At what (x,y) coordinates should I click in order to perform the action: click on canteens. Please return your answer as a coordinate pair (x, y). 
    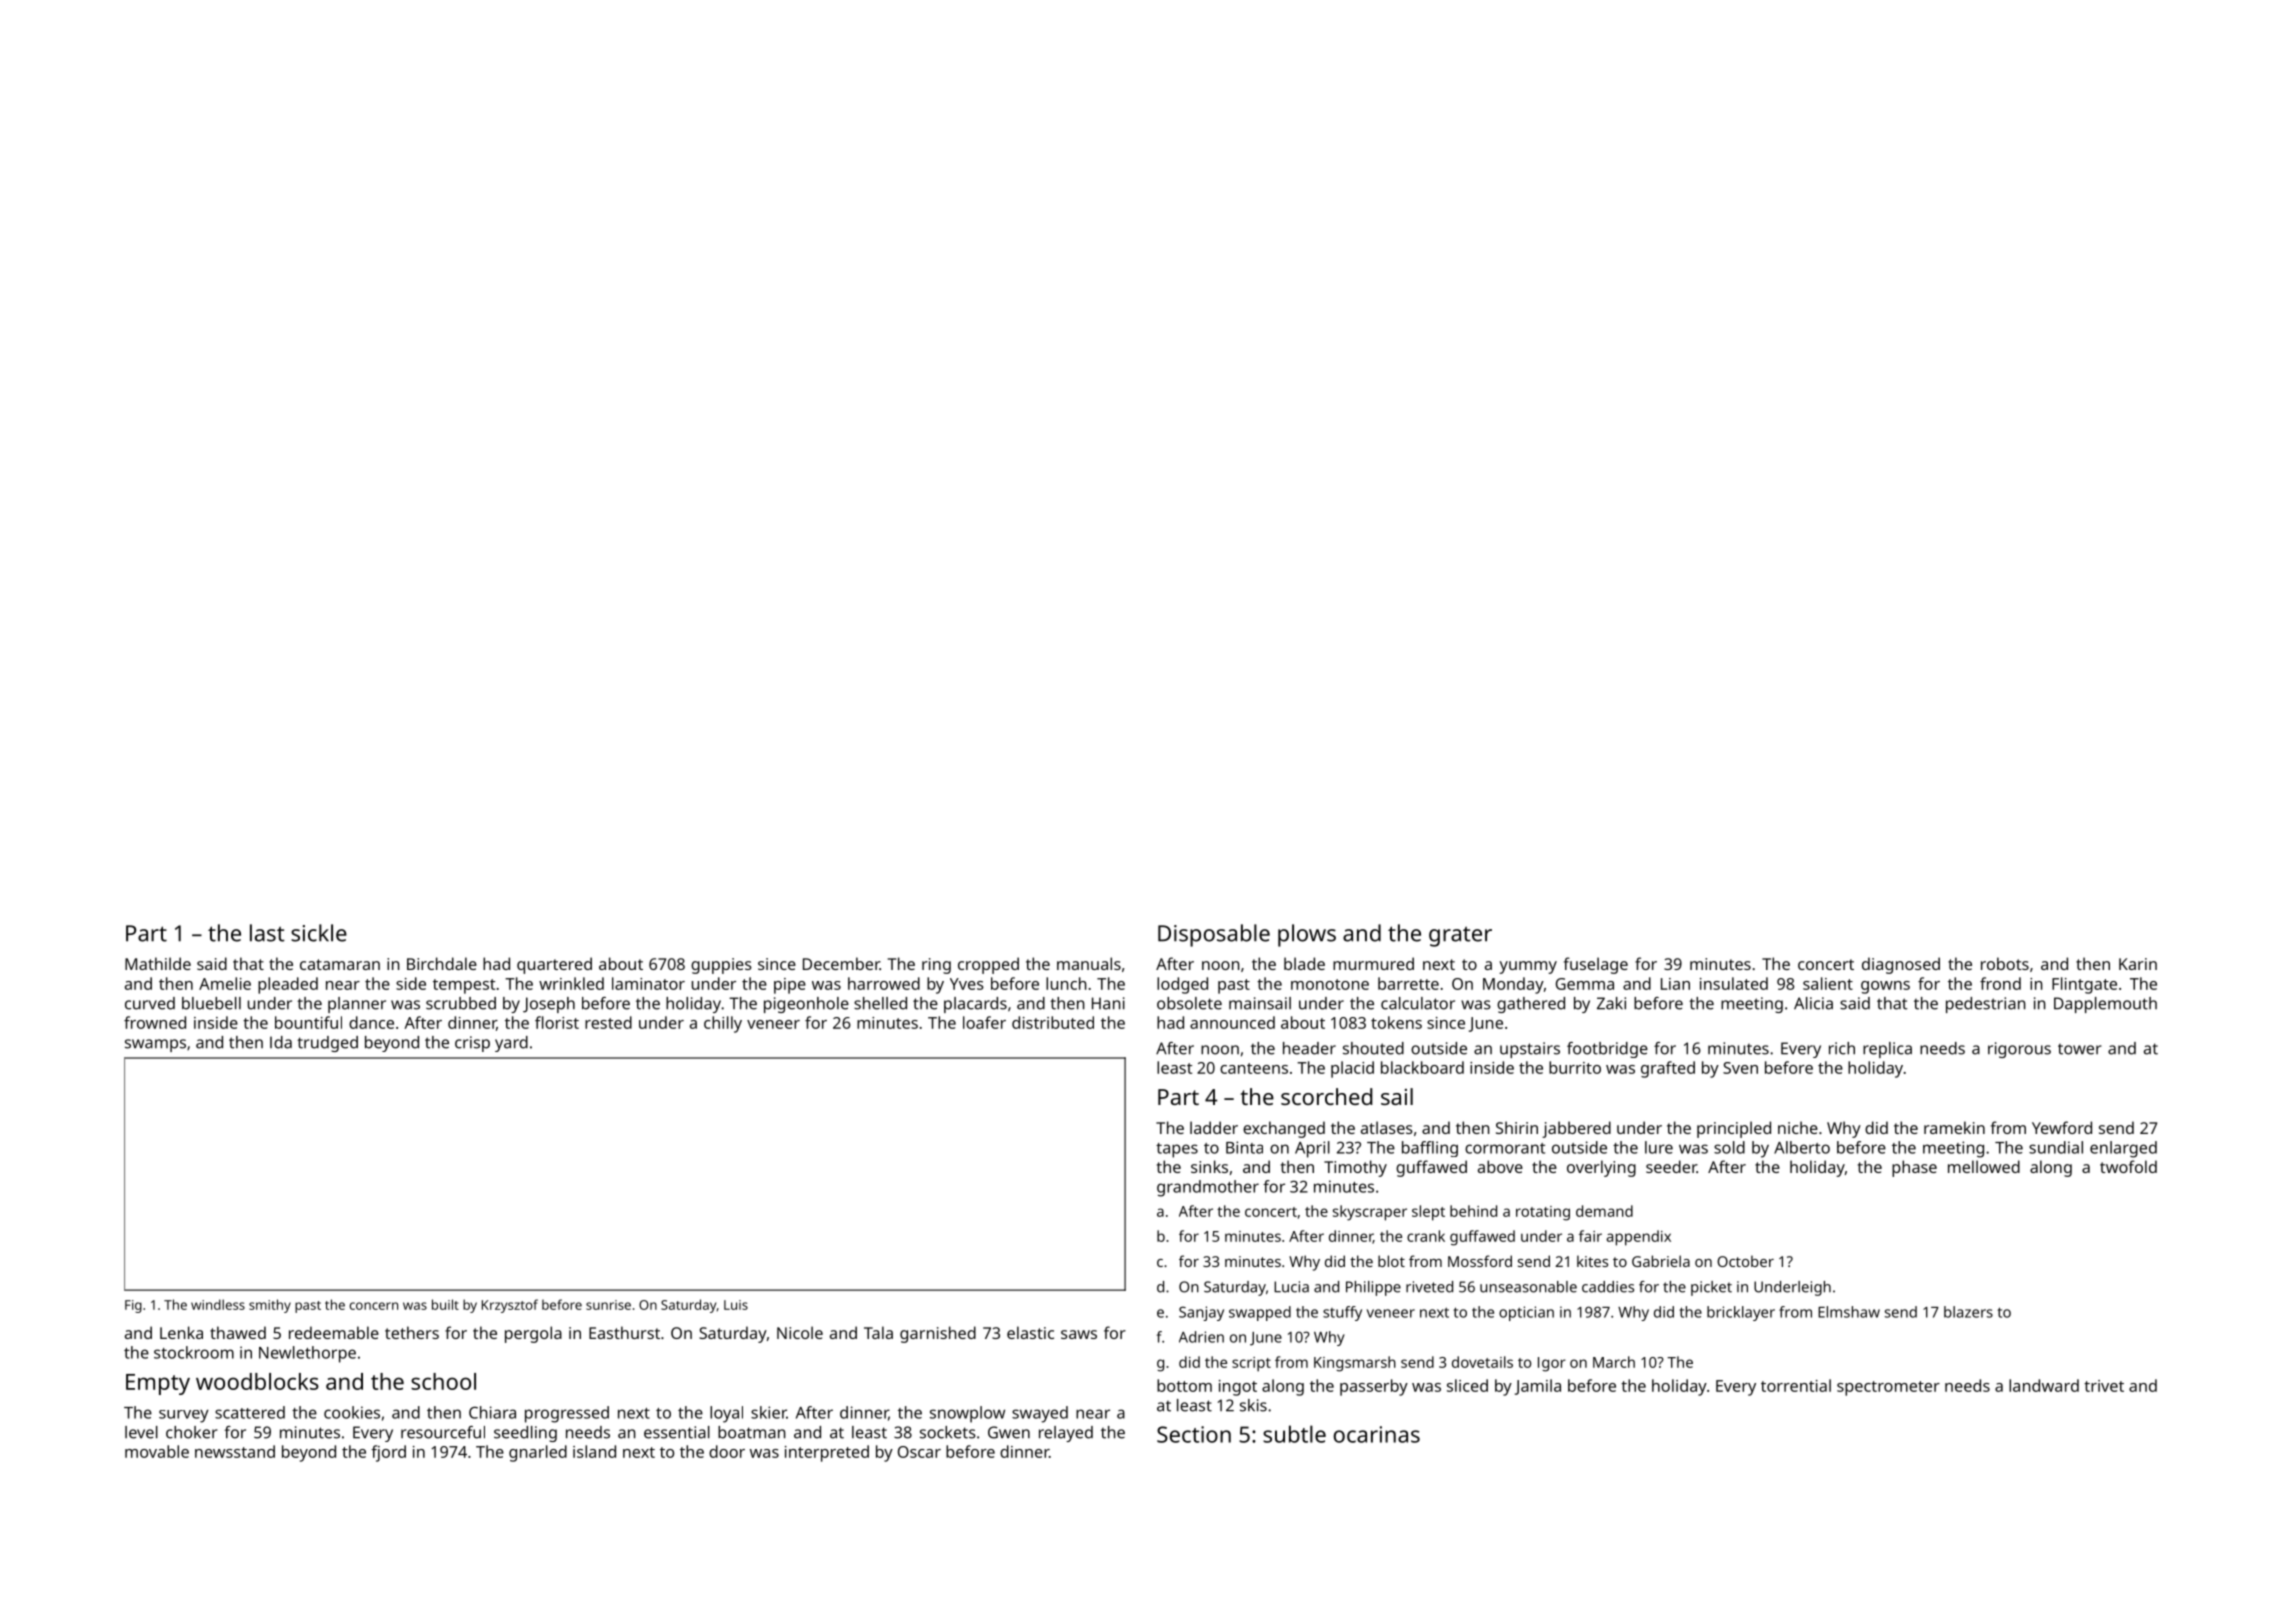
    Looking at the image, I should click on (1254, 1068).
